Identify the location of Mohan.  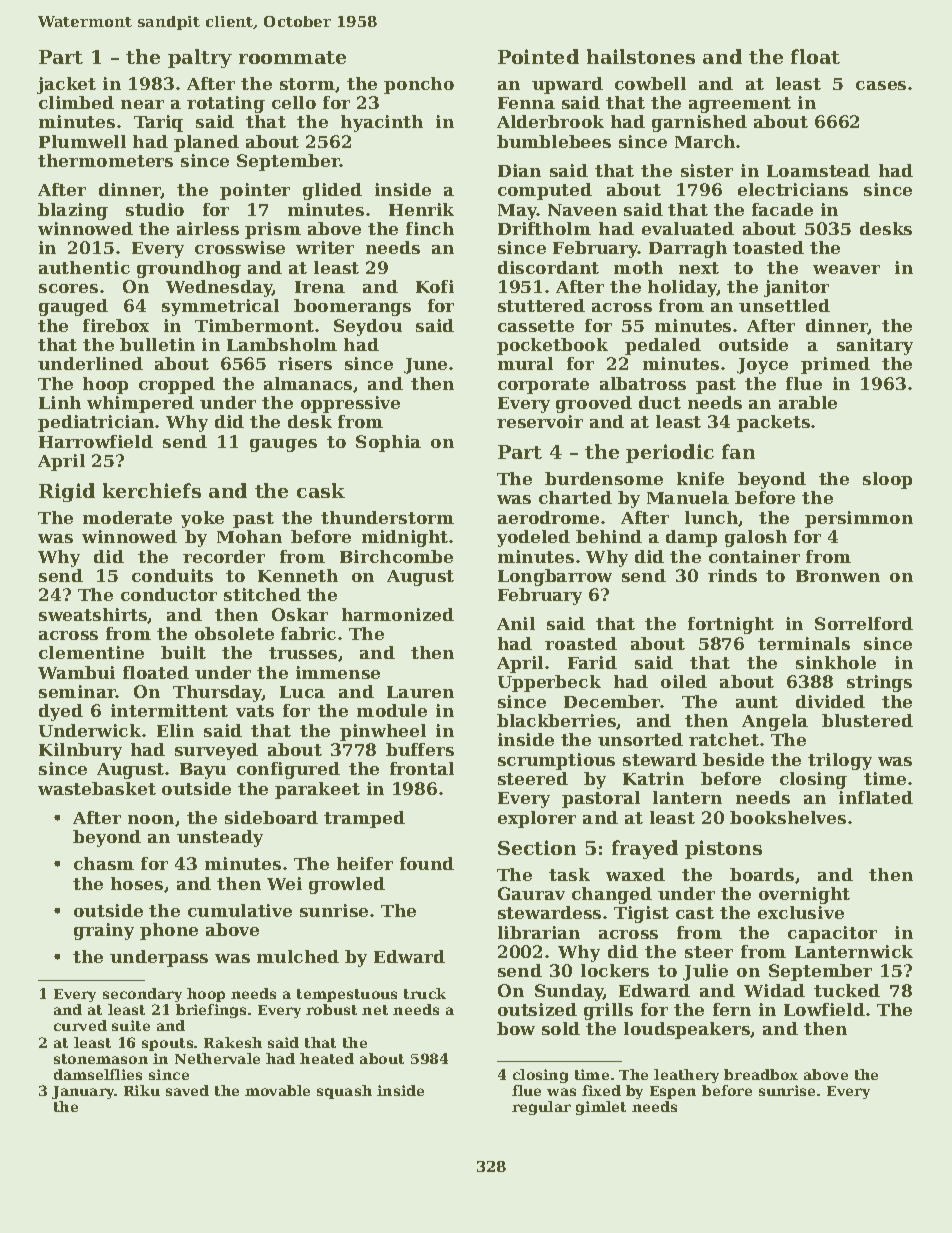
(249, 536).
